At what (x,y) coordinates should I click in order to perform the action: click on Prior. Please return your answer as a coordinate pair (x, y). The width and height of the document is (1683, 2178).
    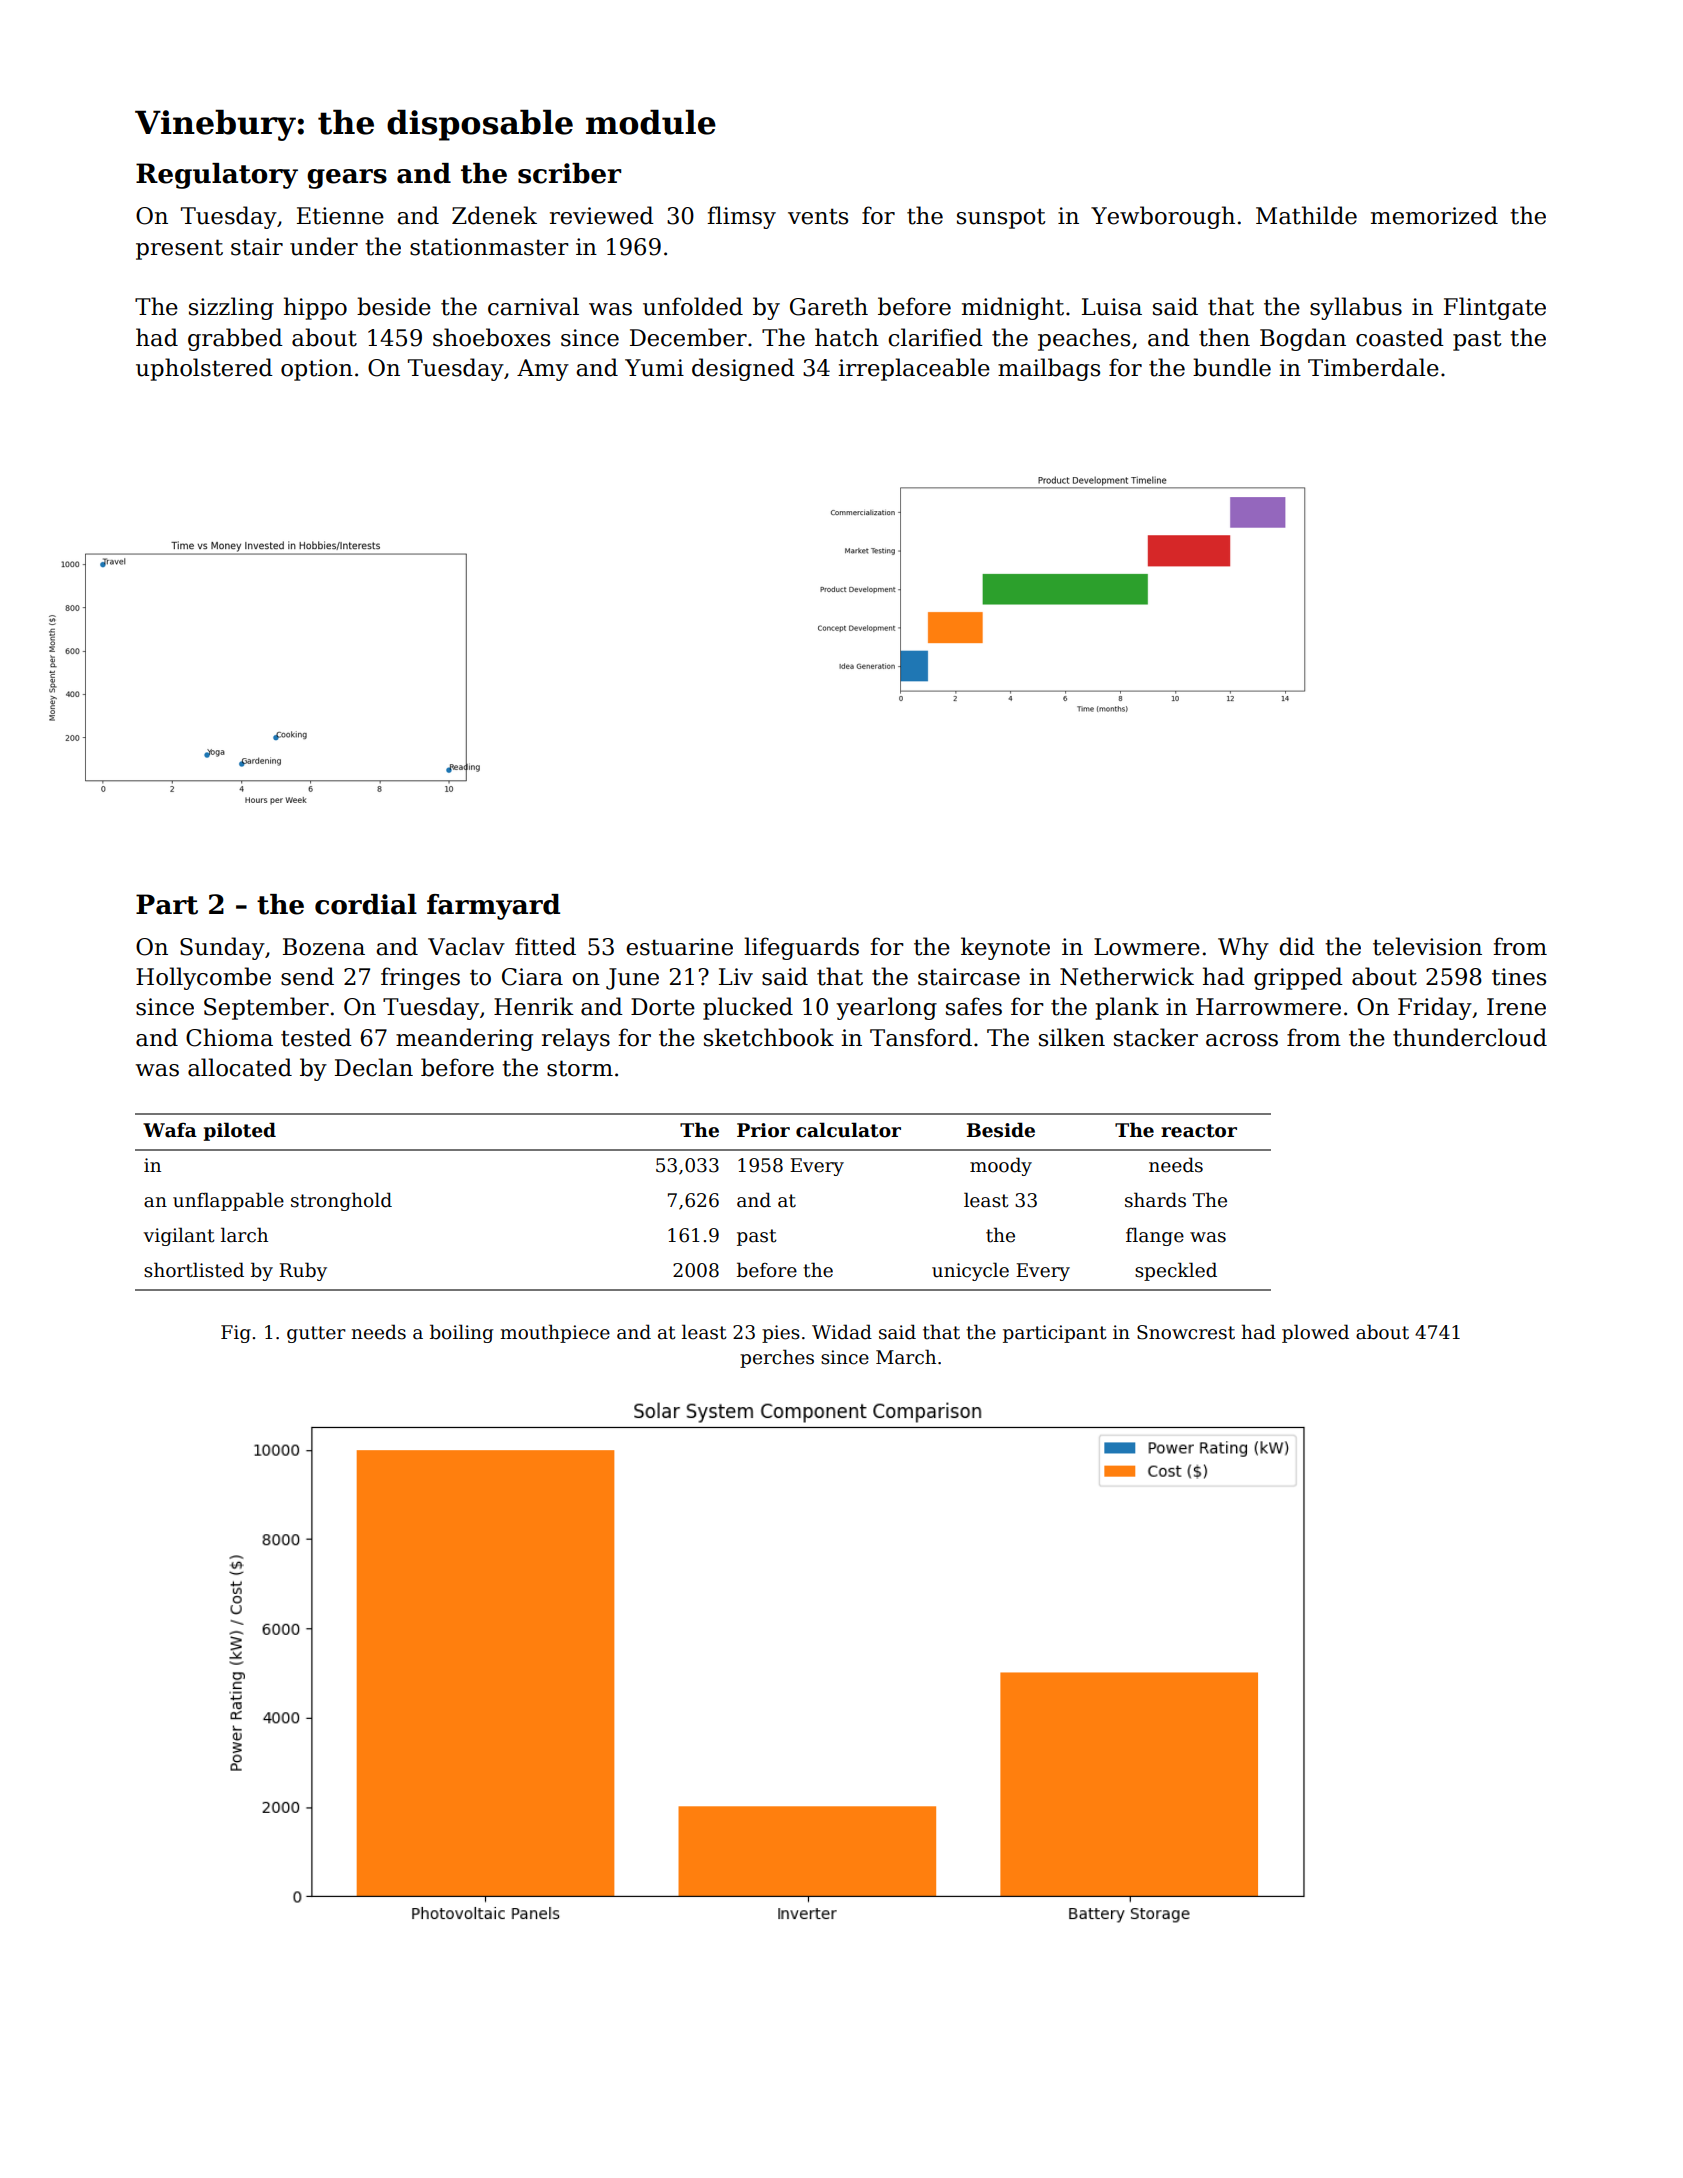
    Looking at the image, I should click on (763, 1130).
